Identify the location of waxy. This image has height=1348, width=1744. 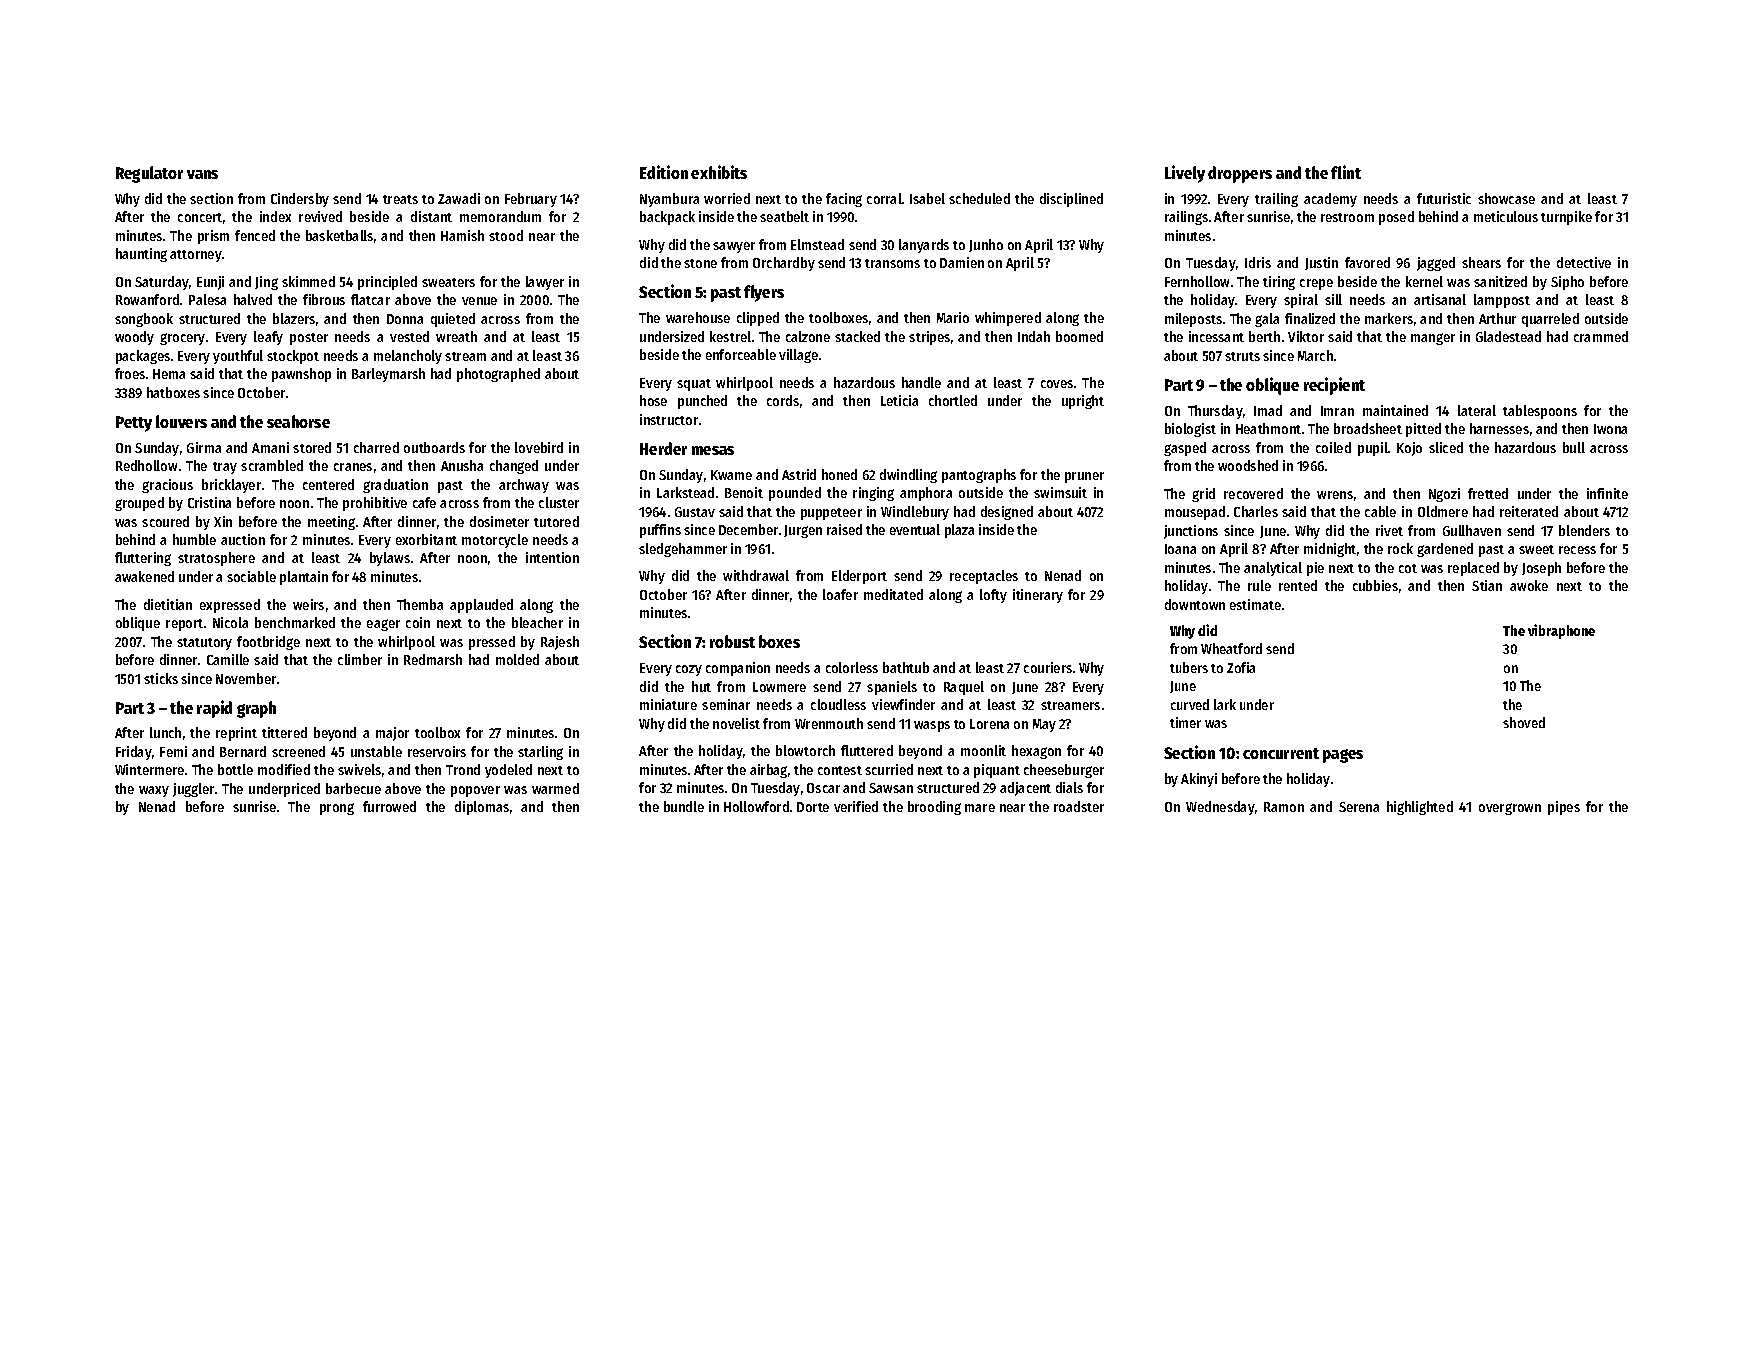
(154, 791).
